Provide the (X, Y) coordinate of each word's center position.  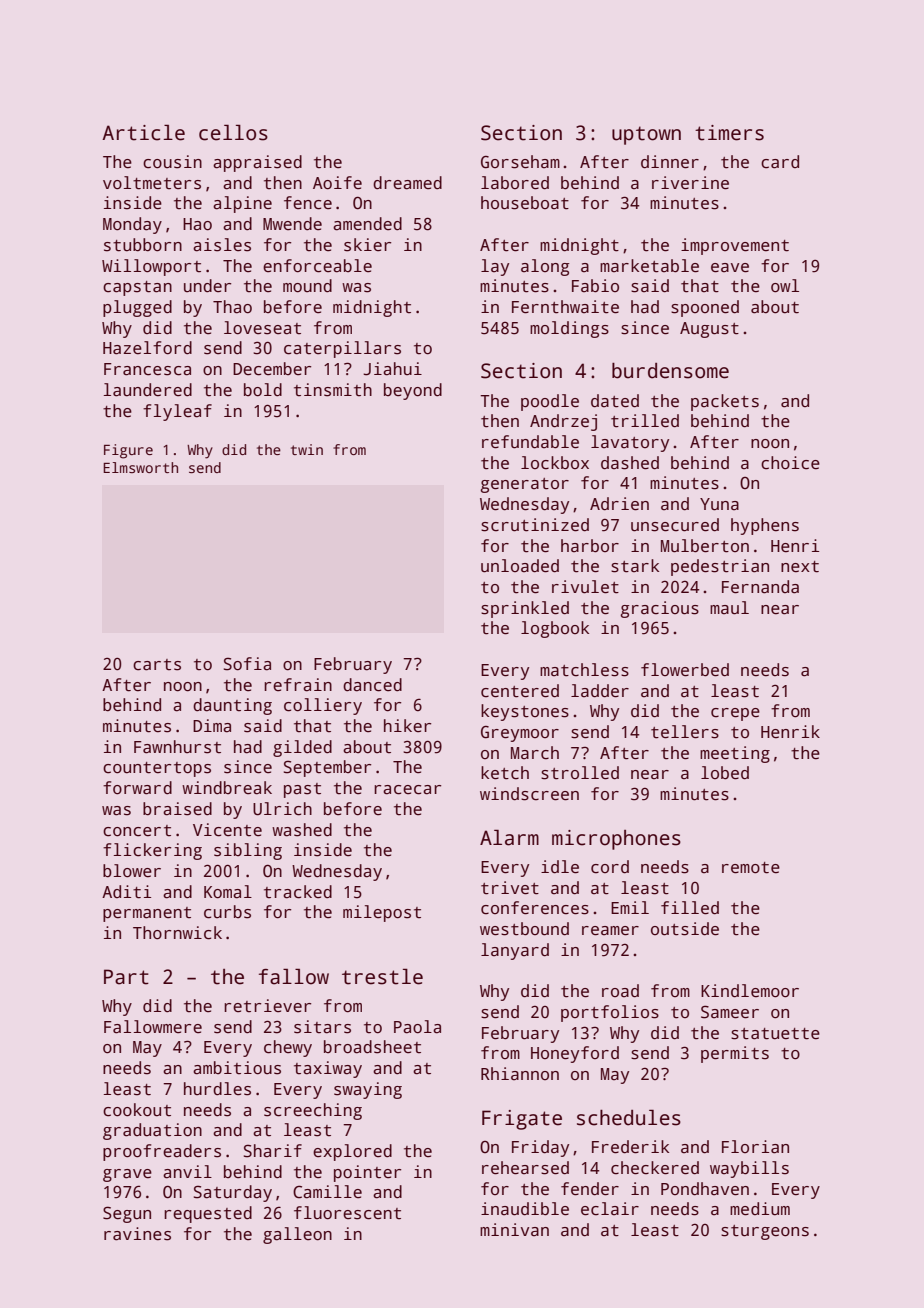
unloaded (520, 566)
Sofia (247, 664)
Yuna (719, 504)
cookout (137, 1110)
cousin (172, 162)
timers (729, 133)
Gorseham (520, 162)
